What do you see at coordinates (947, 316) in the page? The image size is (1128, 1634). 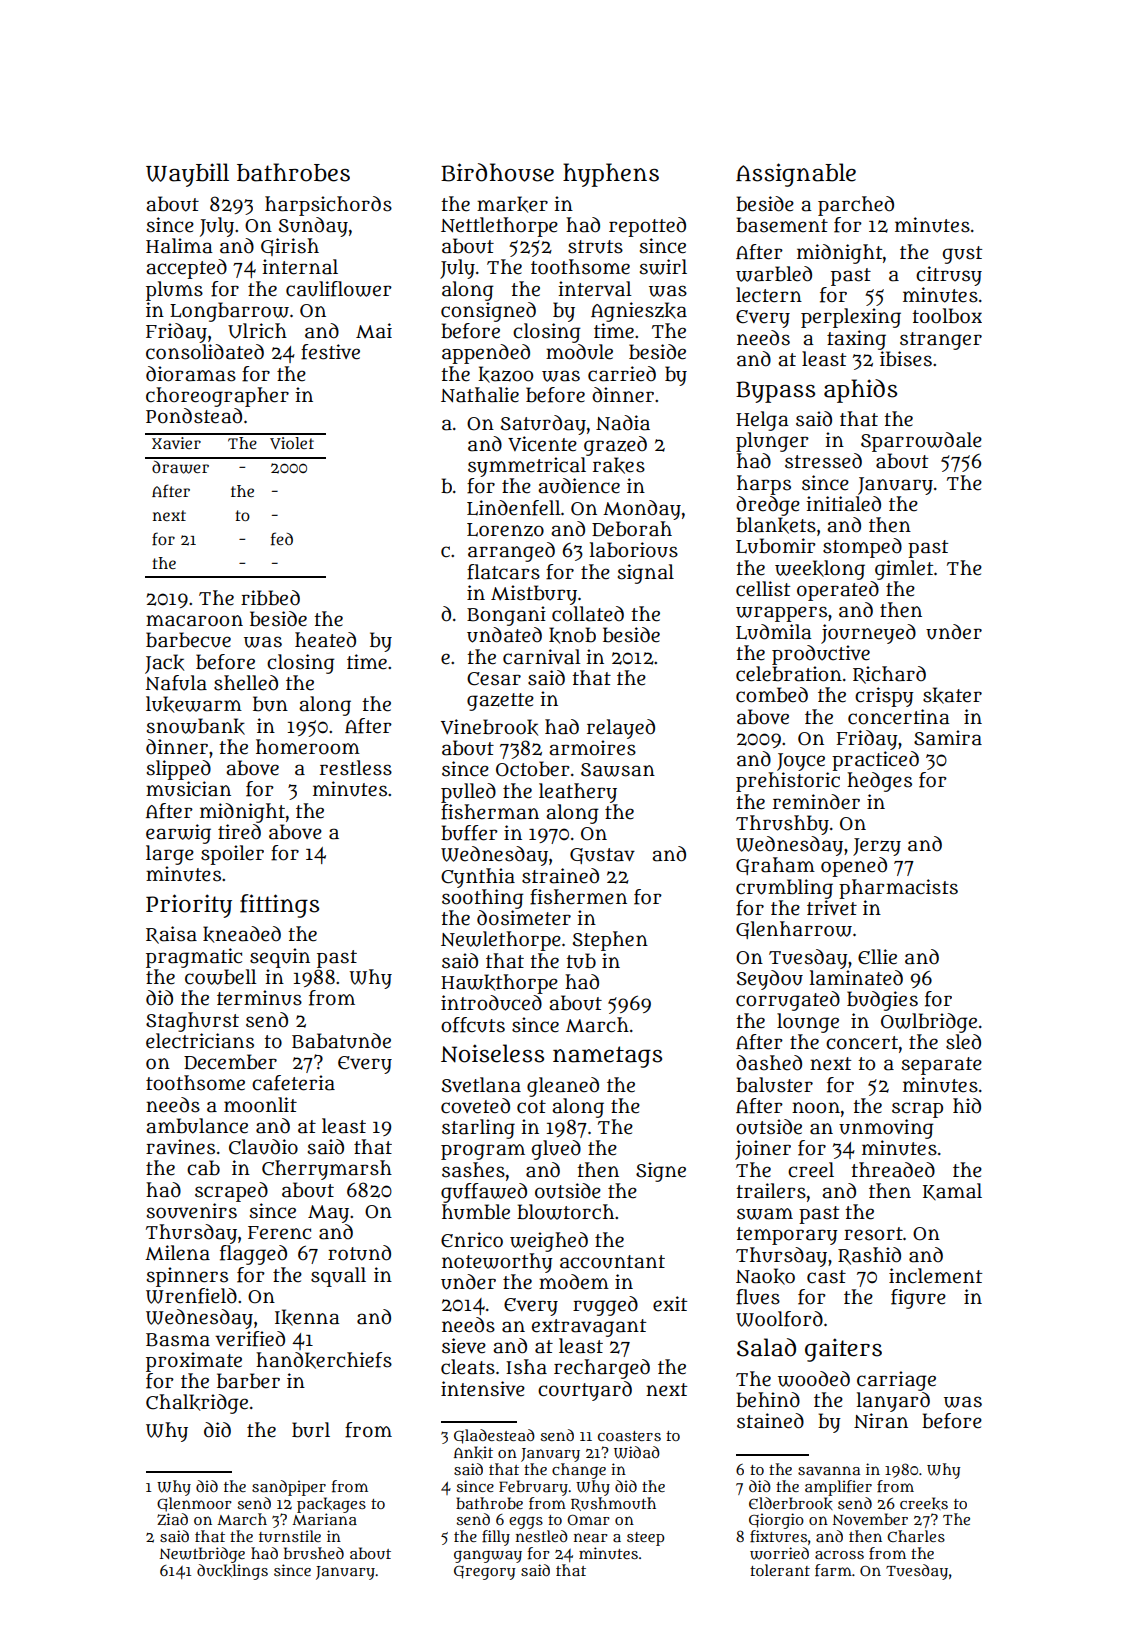 I see `toolbox` at bounding box center [947, 316].
